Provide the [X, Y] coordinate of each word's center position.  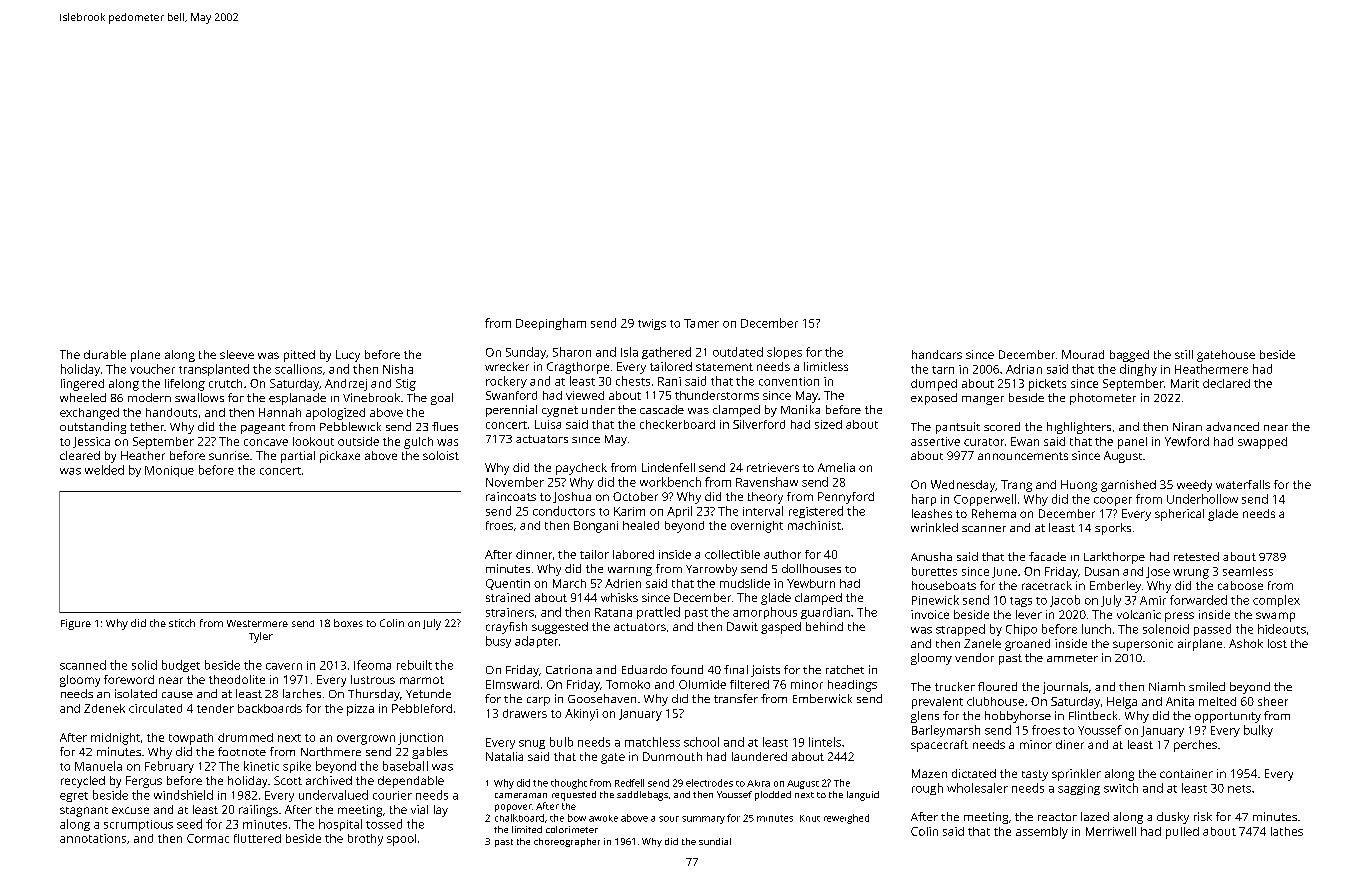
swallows [199, 397]
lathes [1287, 831]
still [1184, 354]
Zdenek [104, 708]
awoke [603, 818]
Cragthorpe [578, 368]
